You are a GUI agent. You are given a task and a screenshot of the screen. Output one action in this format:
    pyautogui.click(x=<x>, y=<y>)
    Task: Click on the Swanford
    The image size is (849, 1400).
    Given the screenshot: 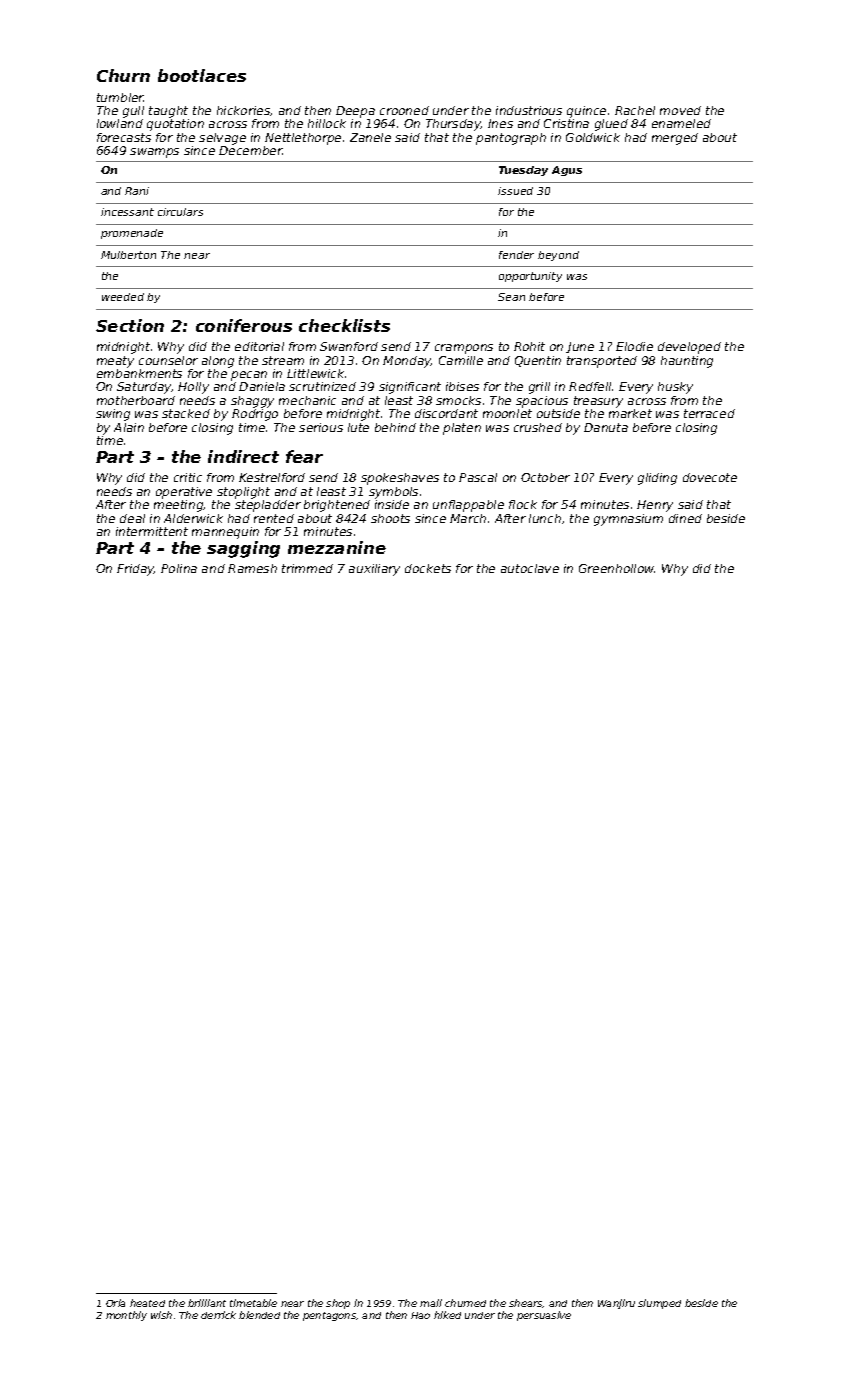 What is the action you would take?
    pyautogui.click(x=349, y=346)
